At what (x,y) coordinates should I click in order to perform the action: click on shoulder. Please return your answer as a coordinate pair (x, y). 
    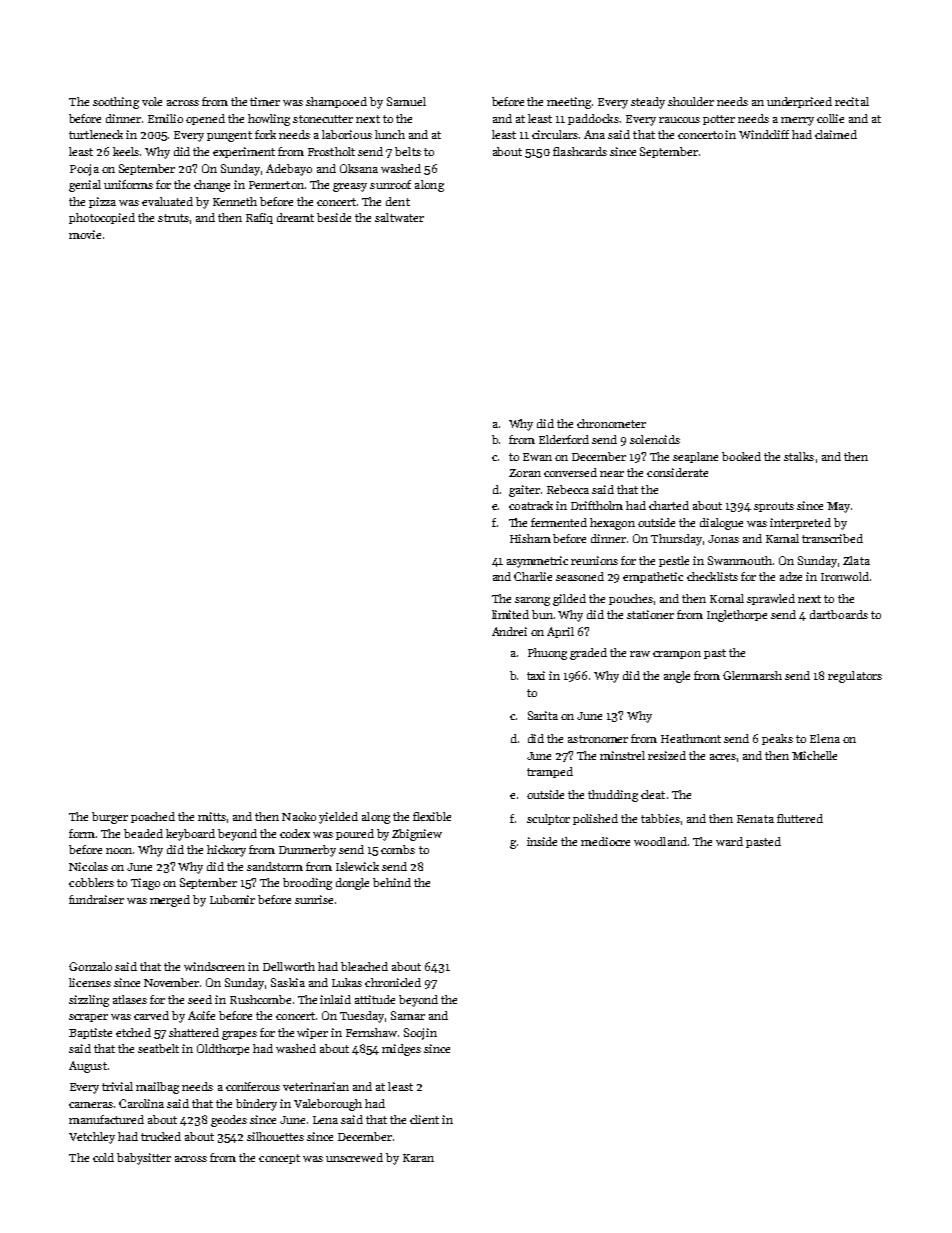
    Looking at the image, I should click on (691, 101).
